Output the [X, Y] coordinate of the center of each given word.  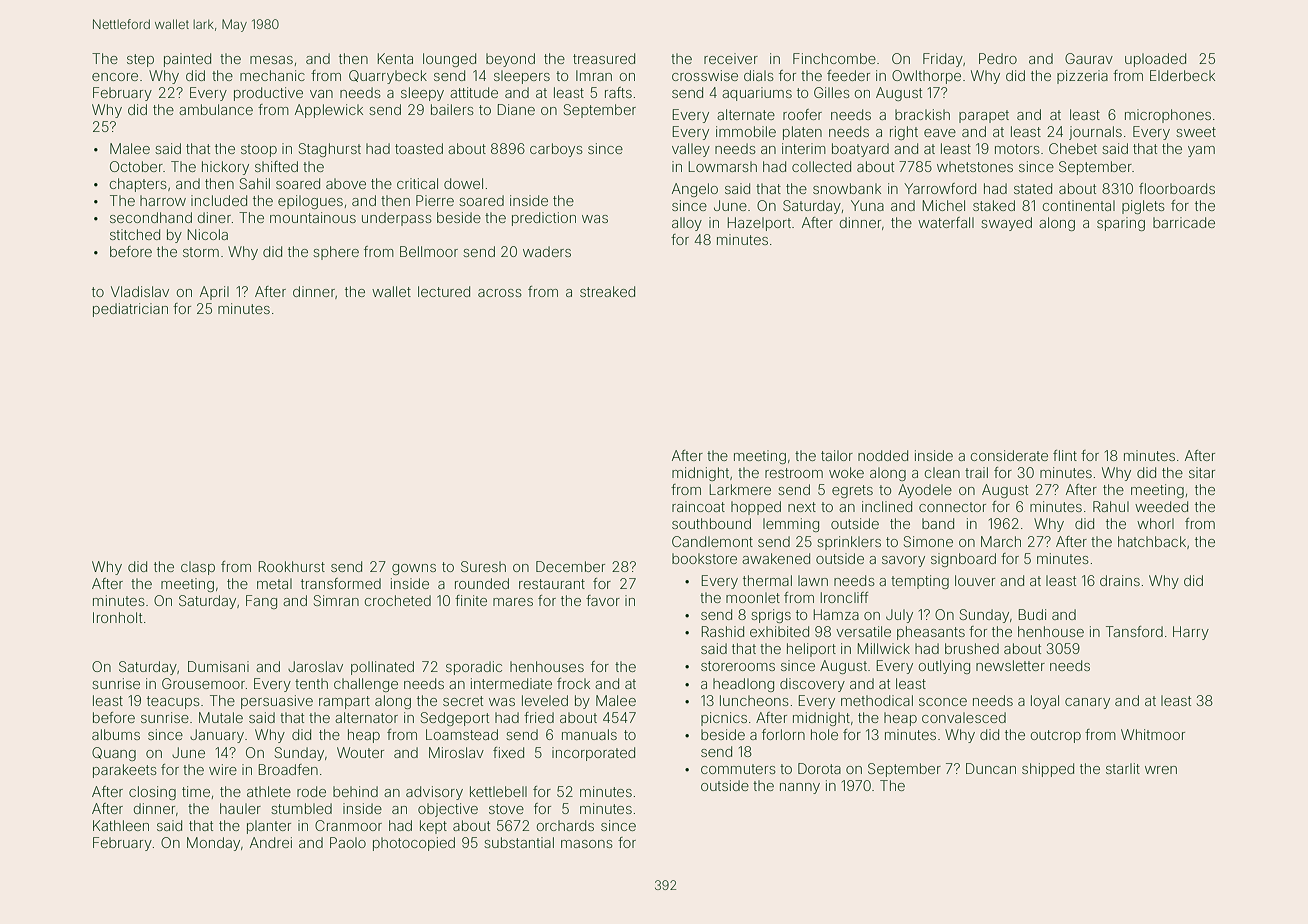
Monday [213, 844]
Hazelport [759, 224]
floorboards [1177, 188]
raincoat [698, 506]
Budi [1032, 614]
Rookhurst [292, 566]
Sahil [255, 183]
